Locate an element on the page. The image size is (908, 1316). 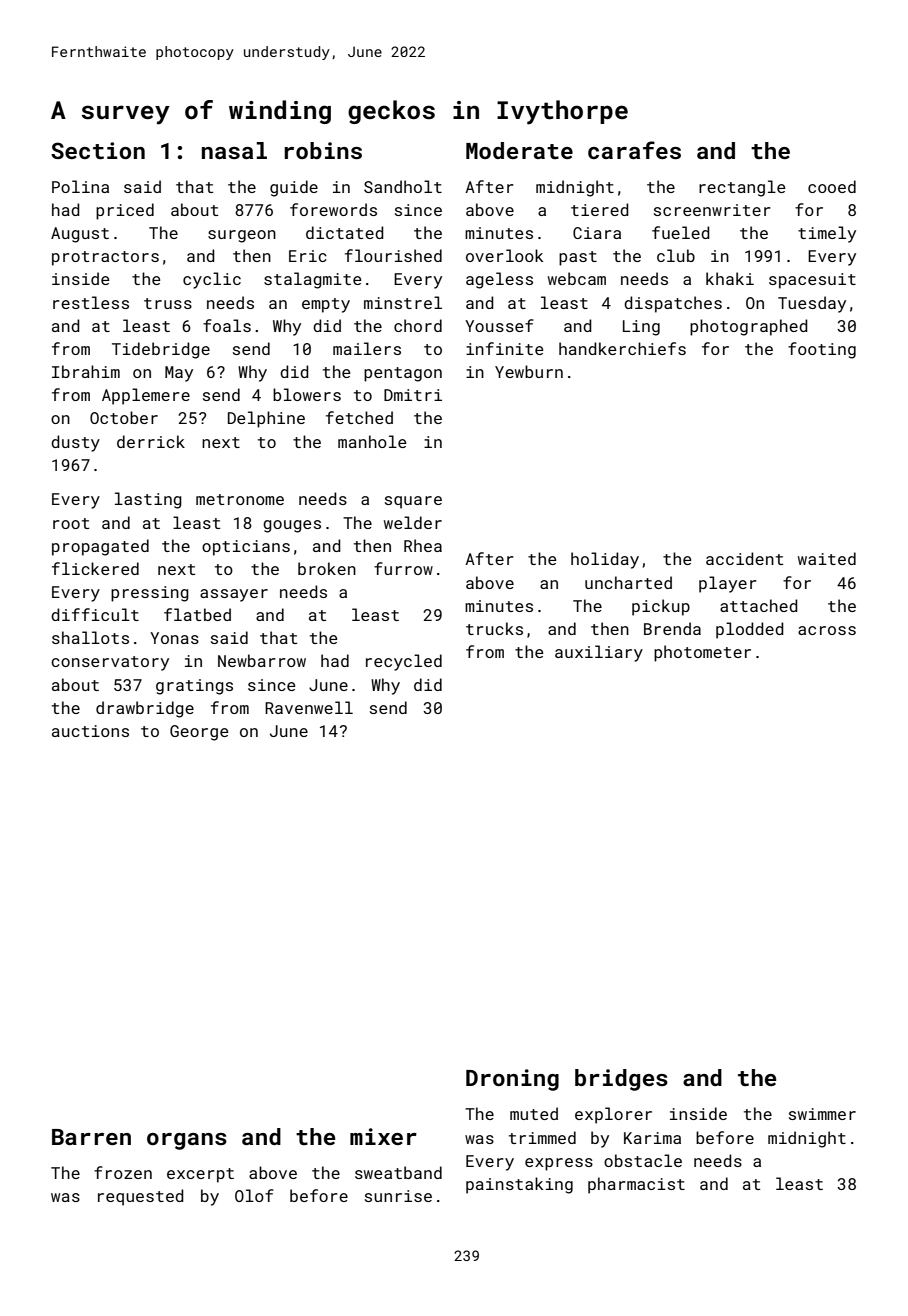
Barren is located at coordinates (91, 1137).
